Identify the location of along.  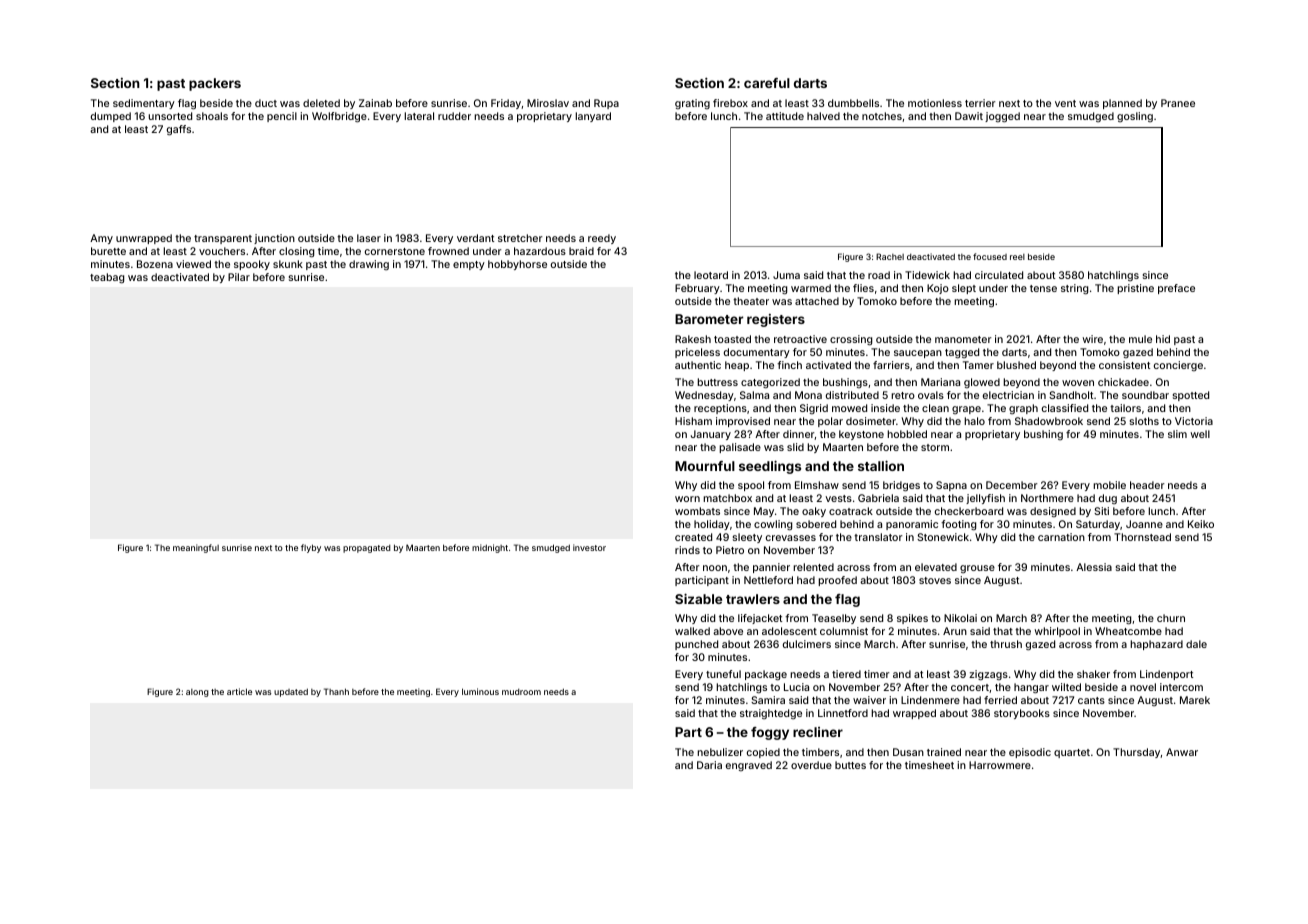
(197, 693).
